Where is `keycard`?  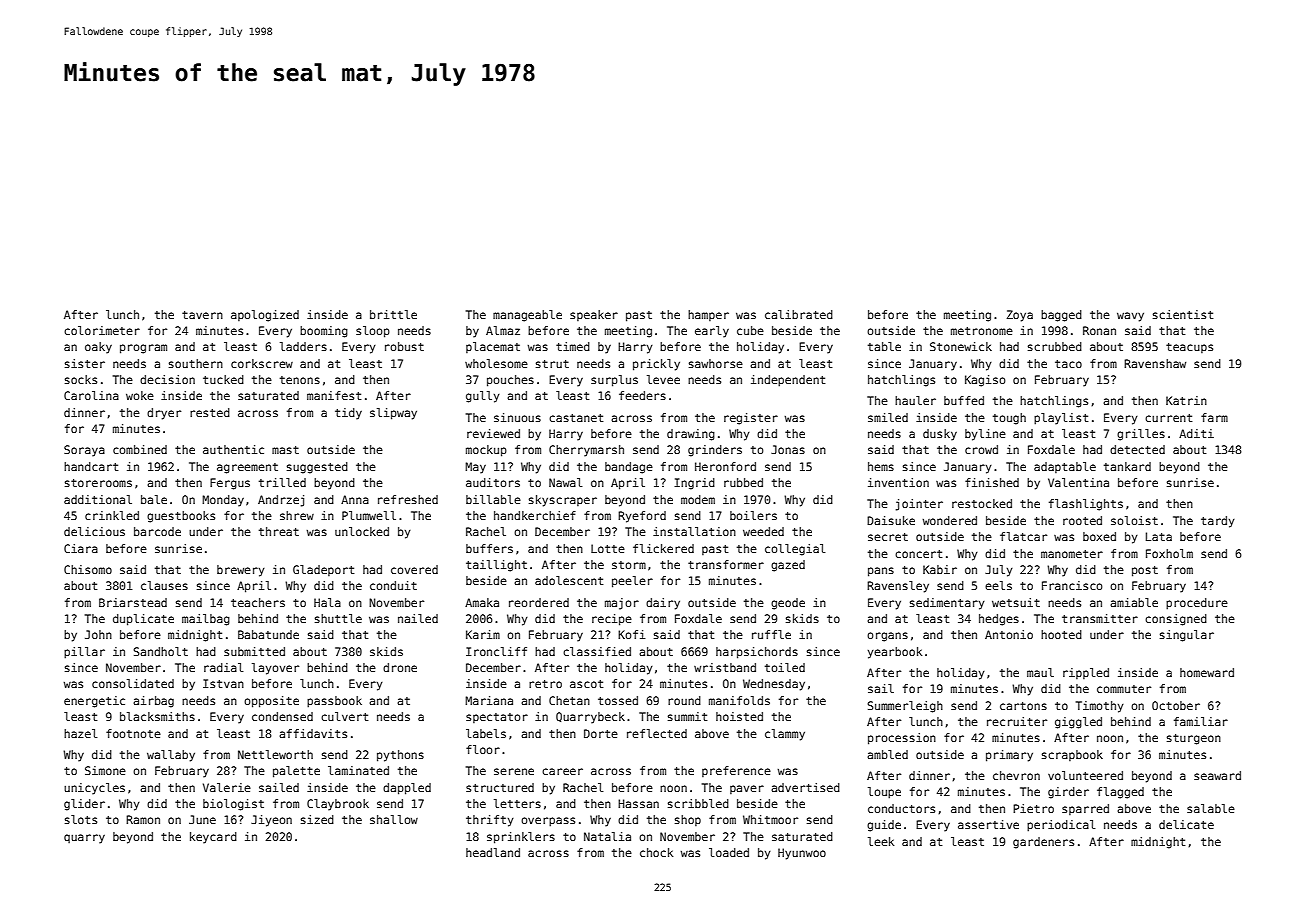
keycard is located at coordinates (213, 838).
